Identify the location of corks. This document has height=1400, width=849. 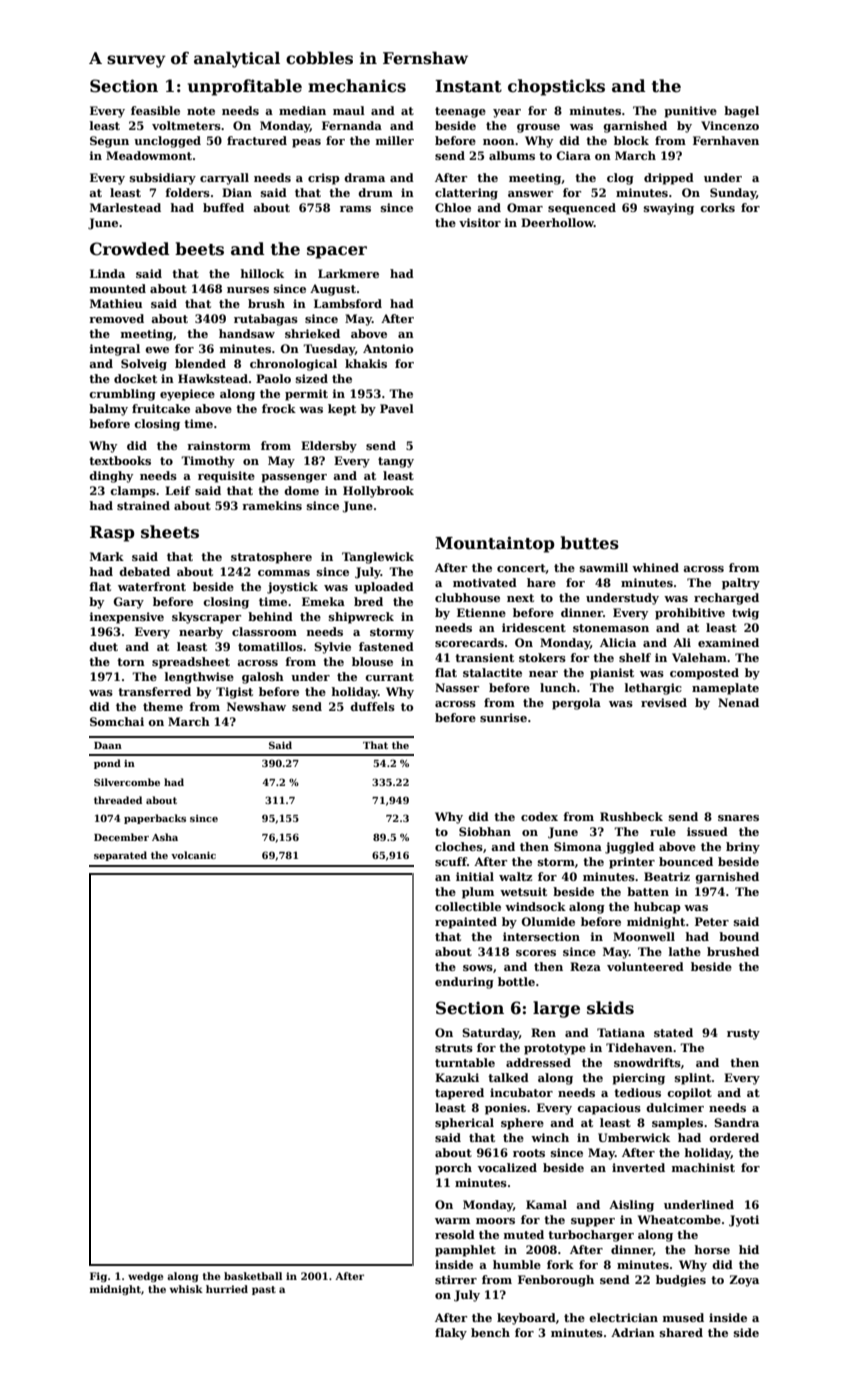
(717, 207).
